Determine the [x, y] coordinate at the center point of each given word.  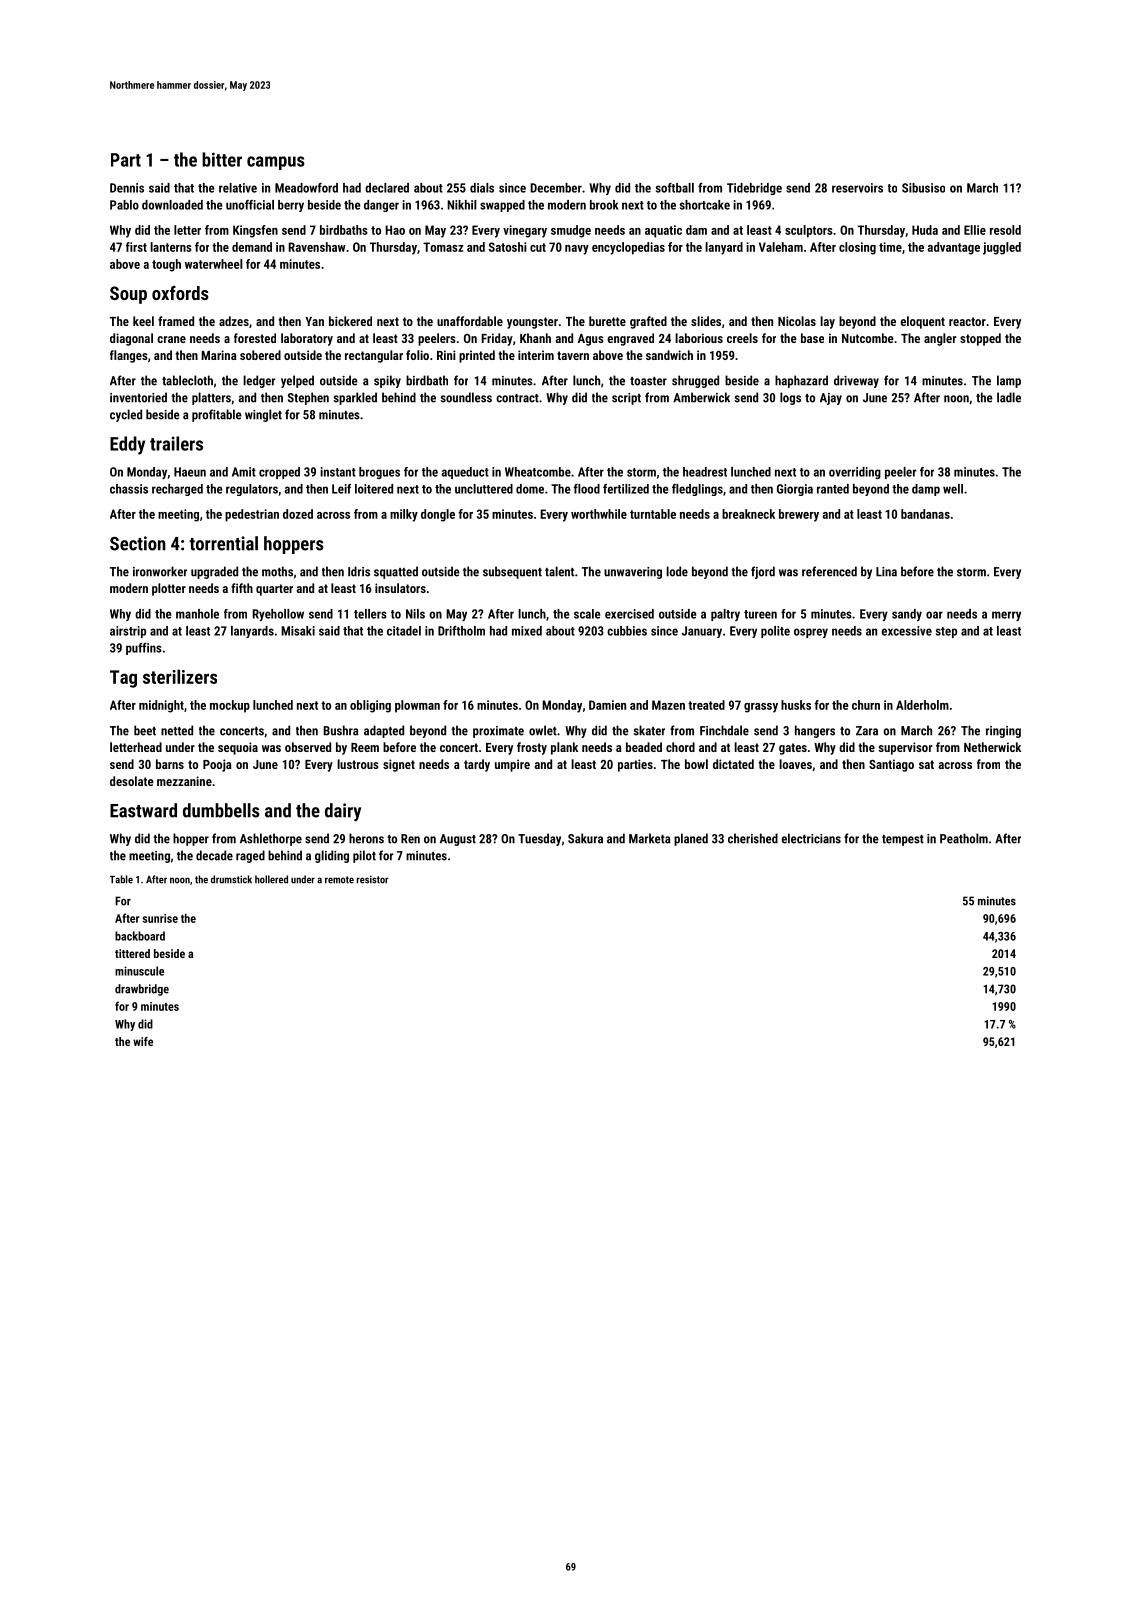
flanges [129, 356]
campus [276, 163]
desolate [132, 781]
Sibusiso [923, 188]
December [556, 188]
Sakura [585, 838]
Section [138, 543]
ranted [833, 489]
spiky [387, 381]
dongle [438, 515]
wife [143, 1041]
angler [940, 339]
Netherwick [992, 747]
